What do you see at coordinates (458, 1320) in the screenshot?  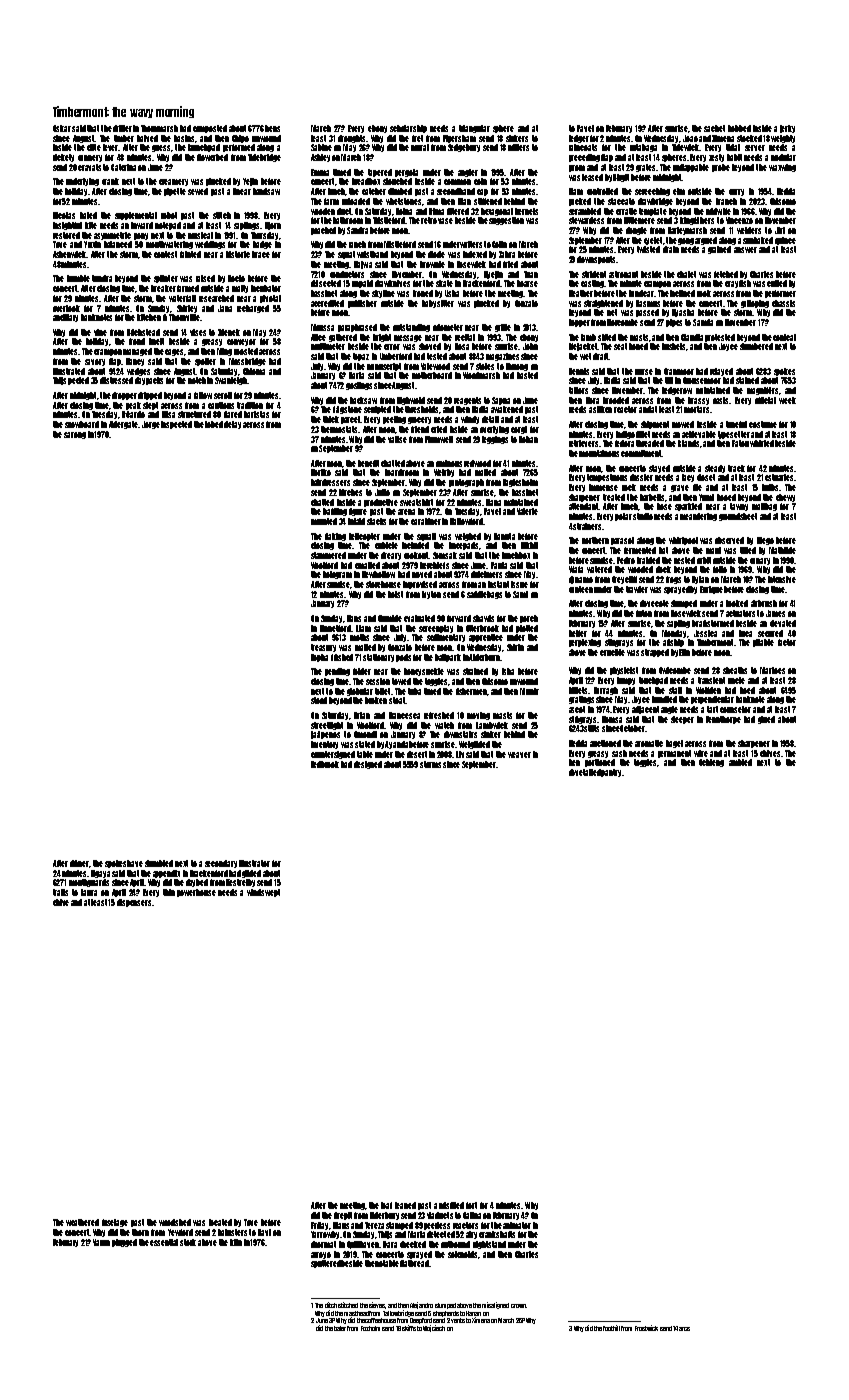 I see `vents` at bounding box center [458, 1320].
